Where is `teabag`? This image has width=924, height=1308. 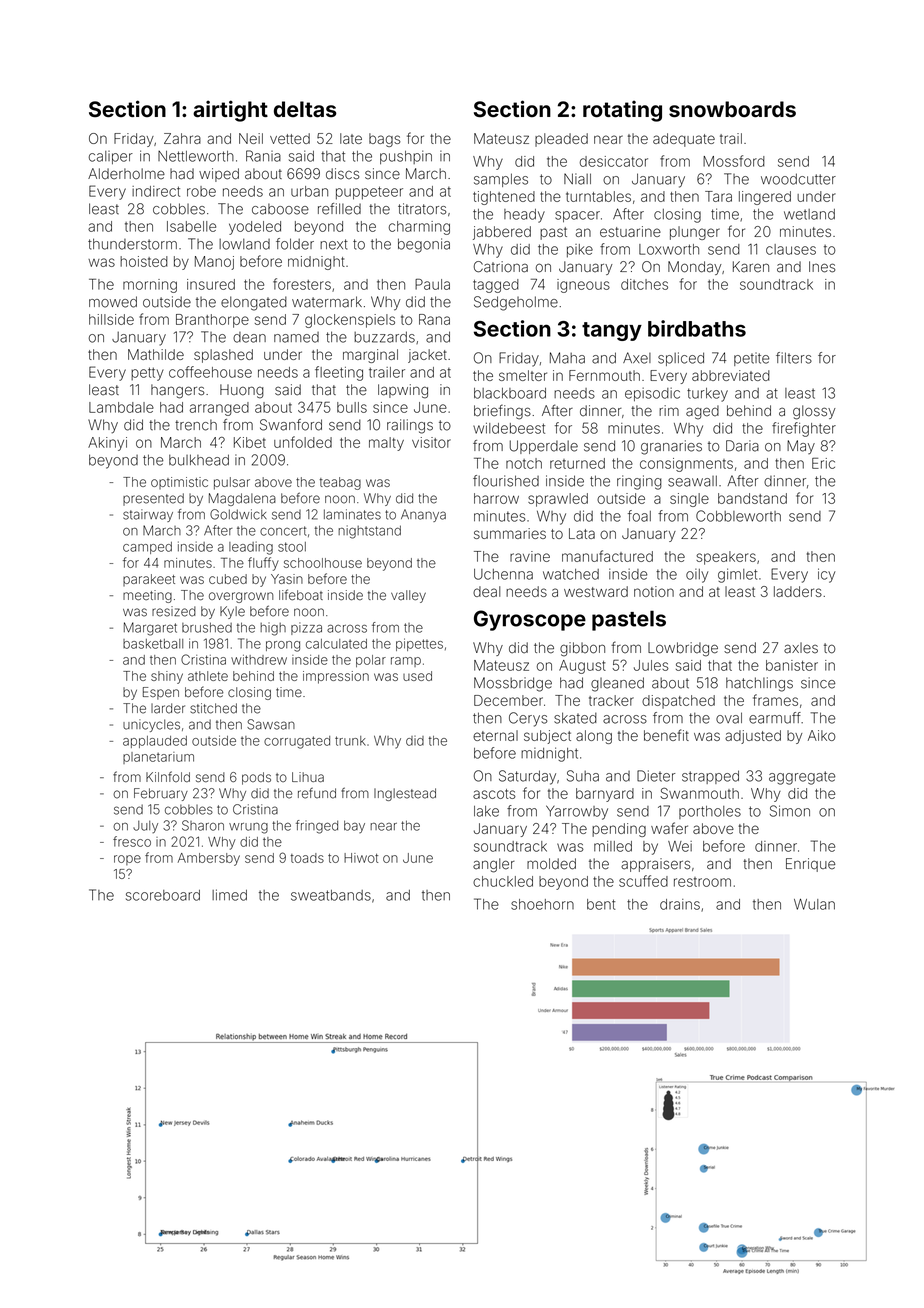 teabag is located at coordinates (340, 483).
